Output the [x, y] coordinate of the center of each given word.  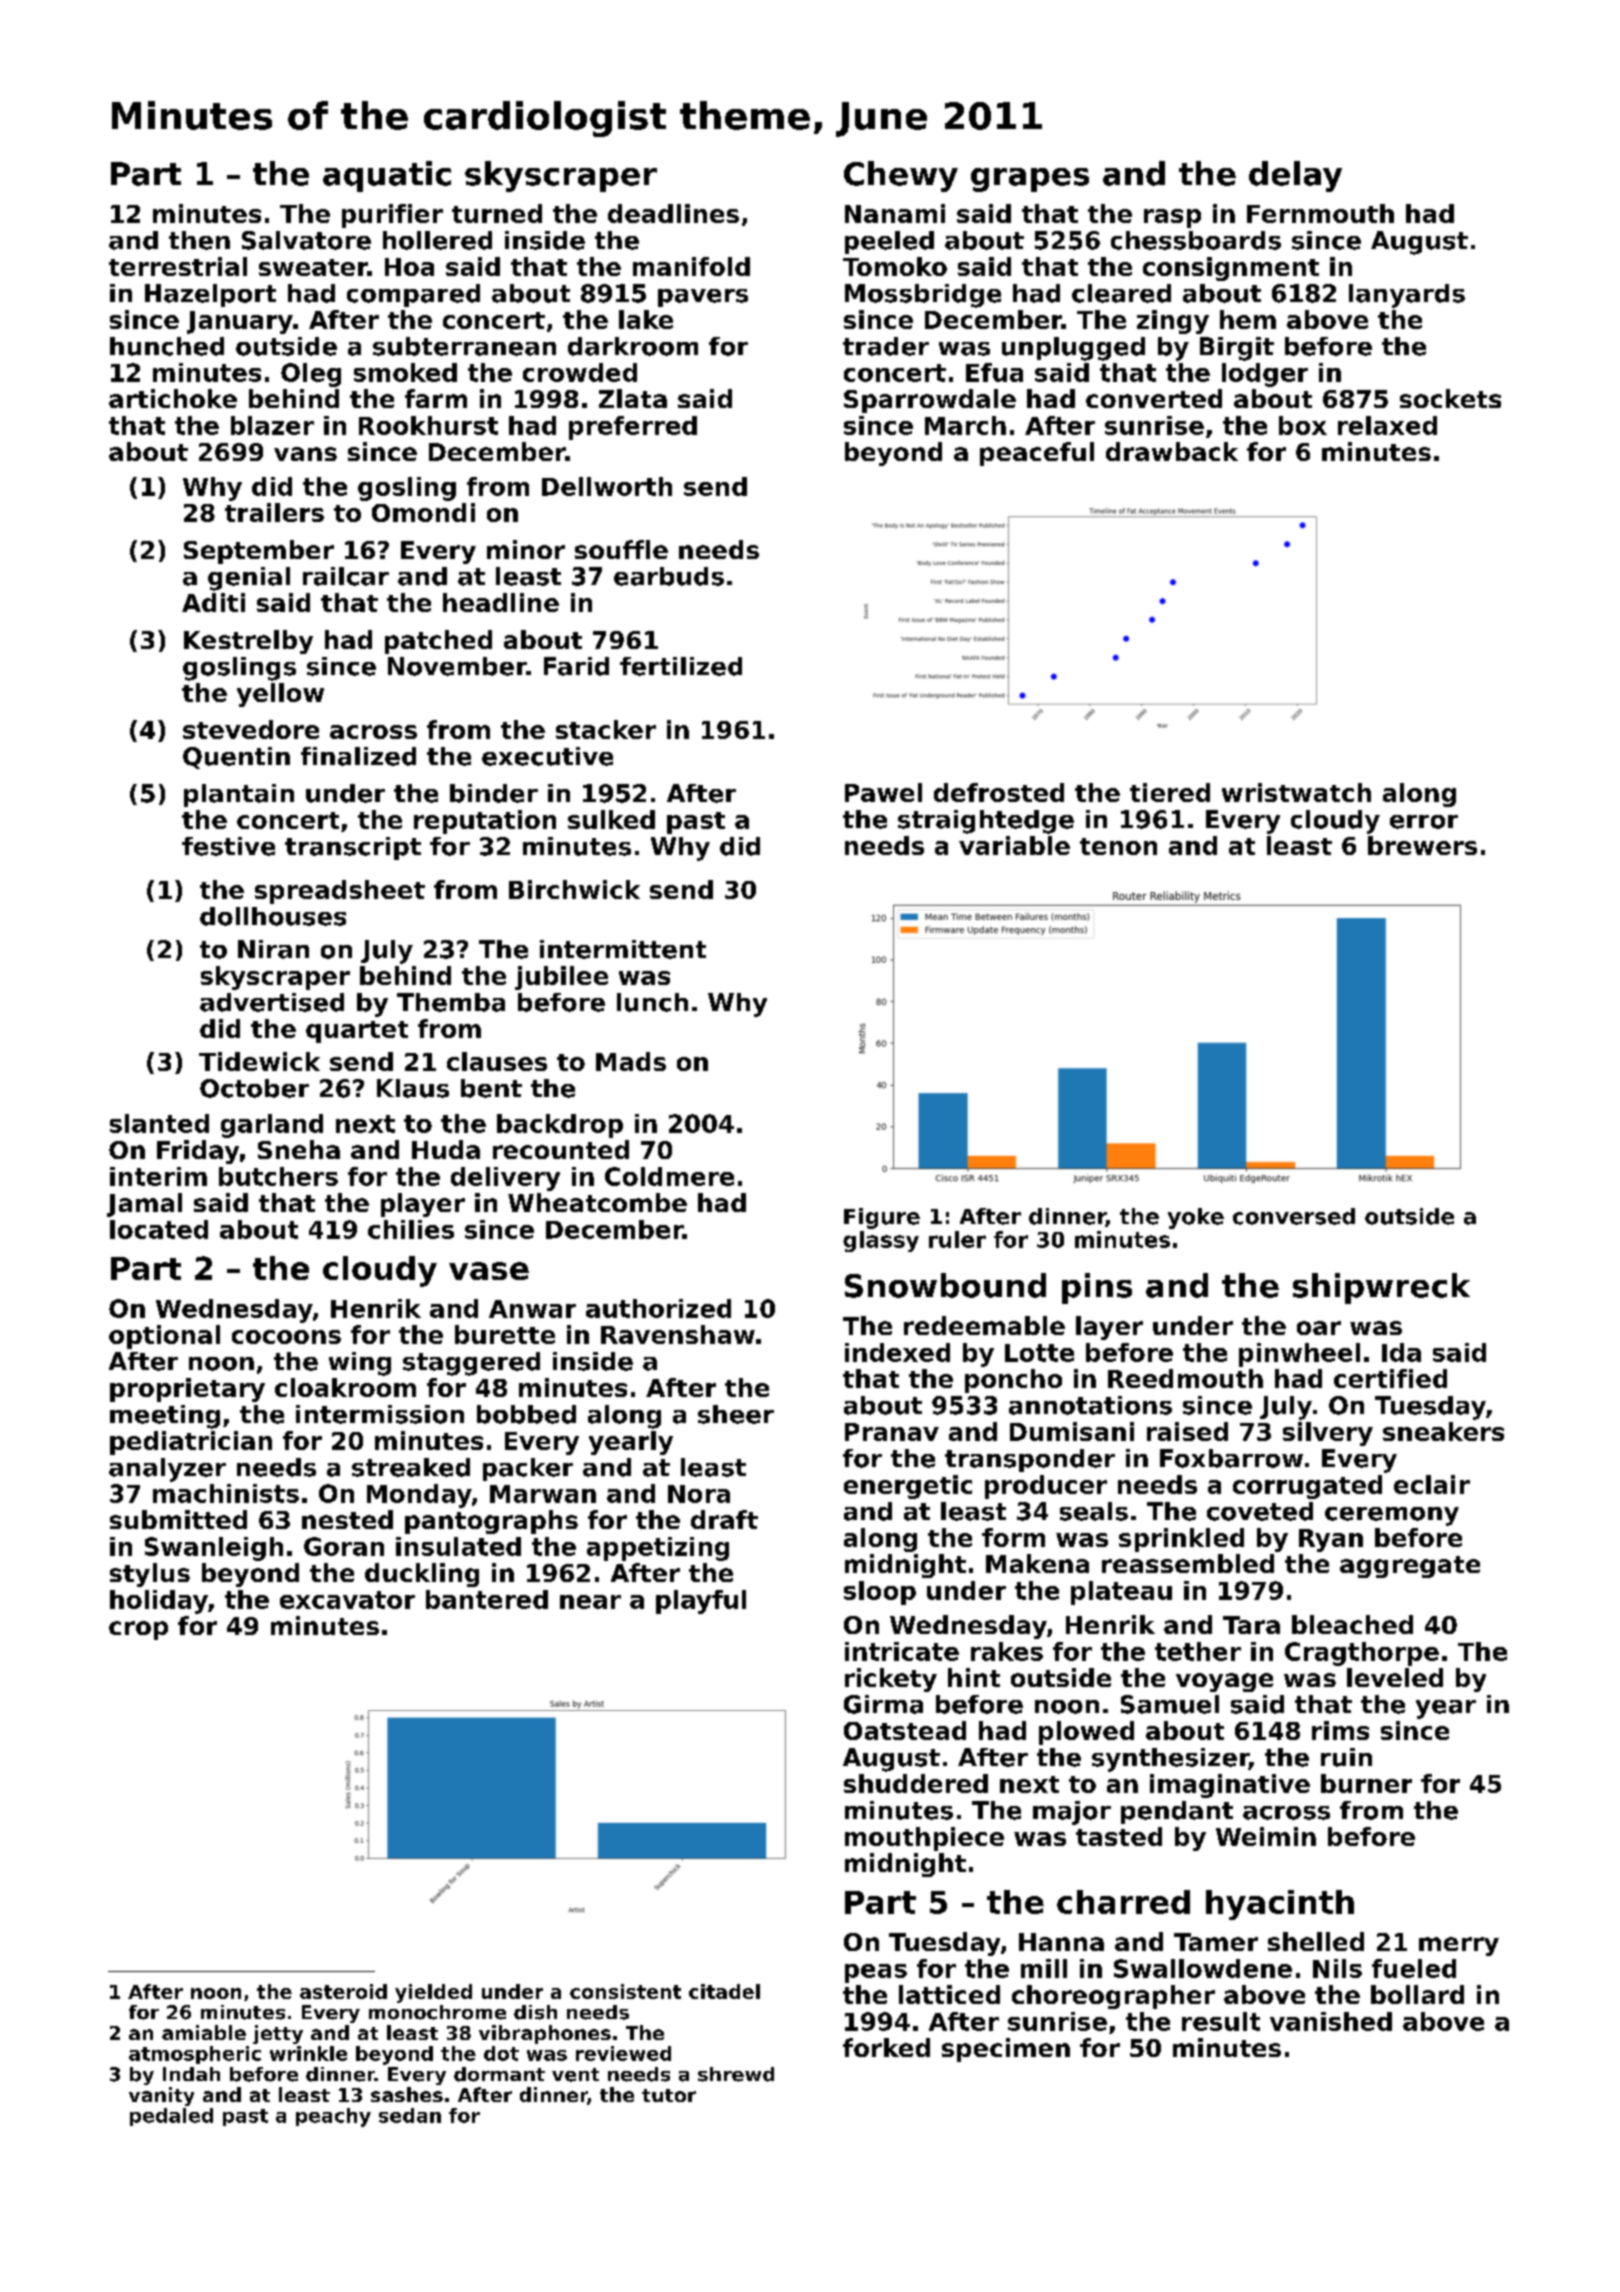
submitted [178, 1519]
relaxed [1387, 425]
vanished [1331, 2021]
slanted [159, 1123]
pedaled [171, 2117]
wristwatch [1296, 792]
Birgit [1237, 349]
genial [249, 579]
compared [413, 295]
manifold [691, 266]
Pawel [883, 792]
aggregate [1410, 1567]
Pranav [892, 1432]
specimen [1006, 2050]
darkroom [633, 346]
